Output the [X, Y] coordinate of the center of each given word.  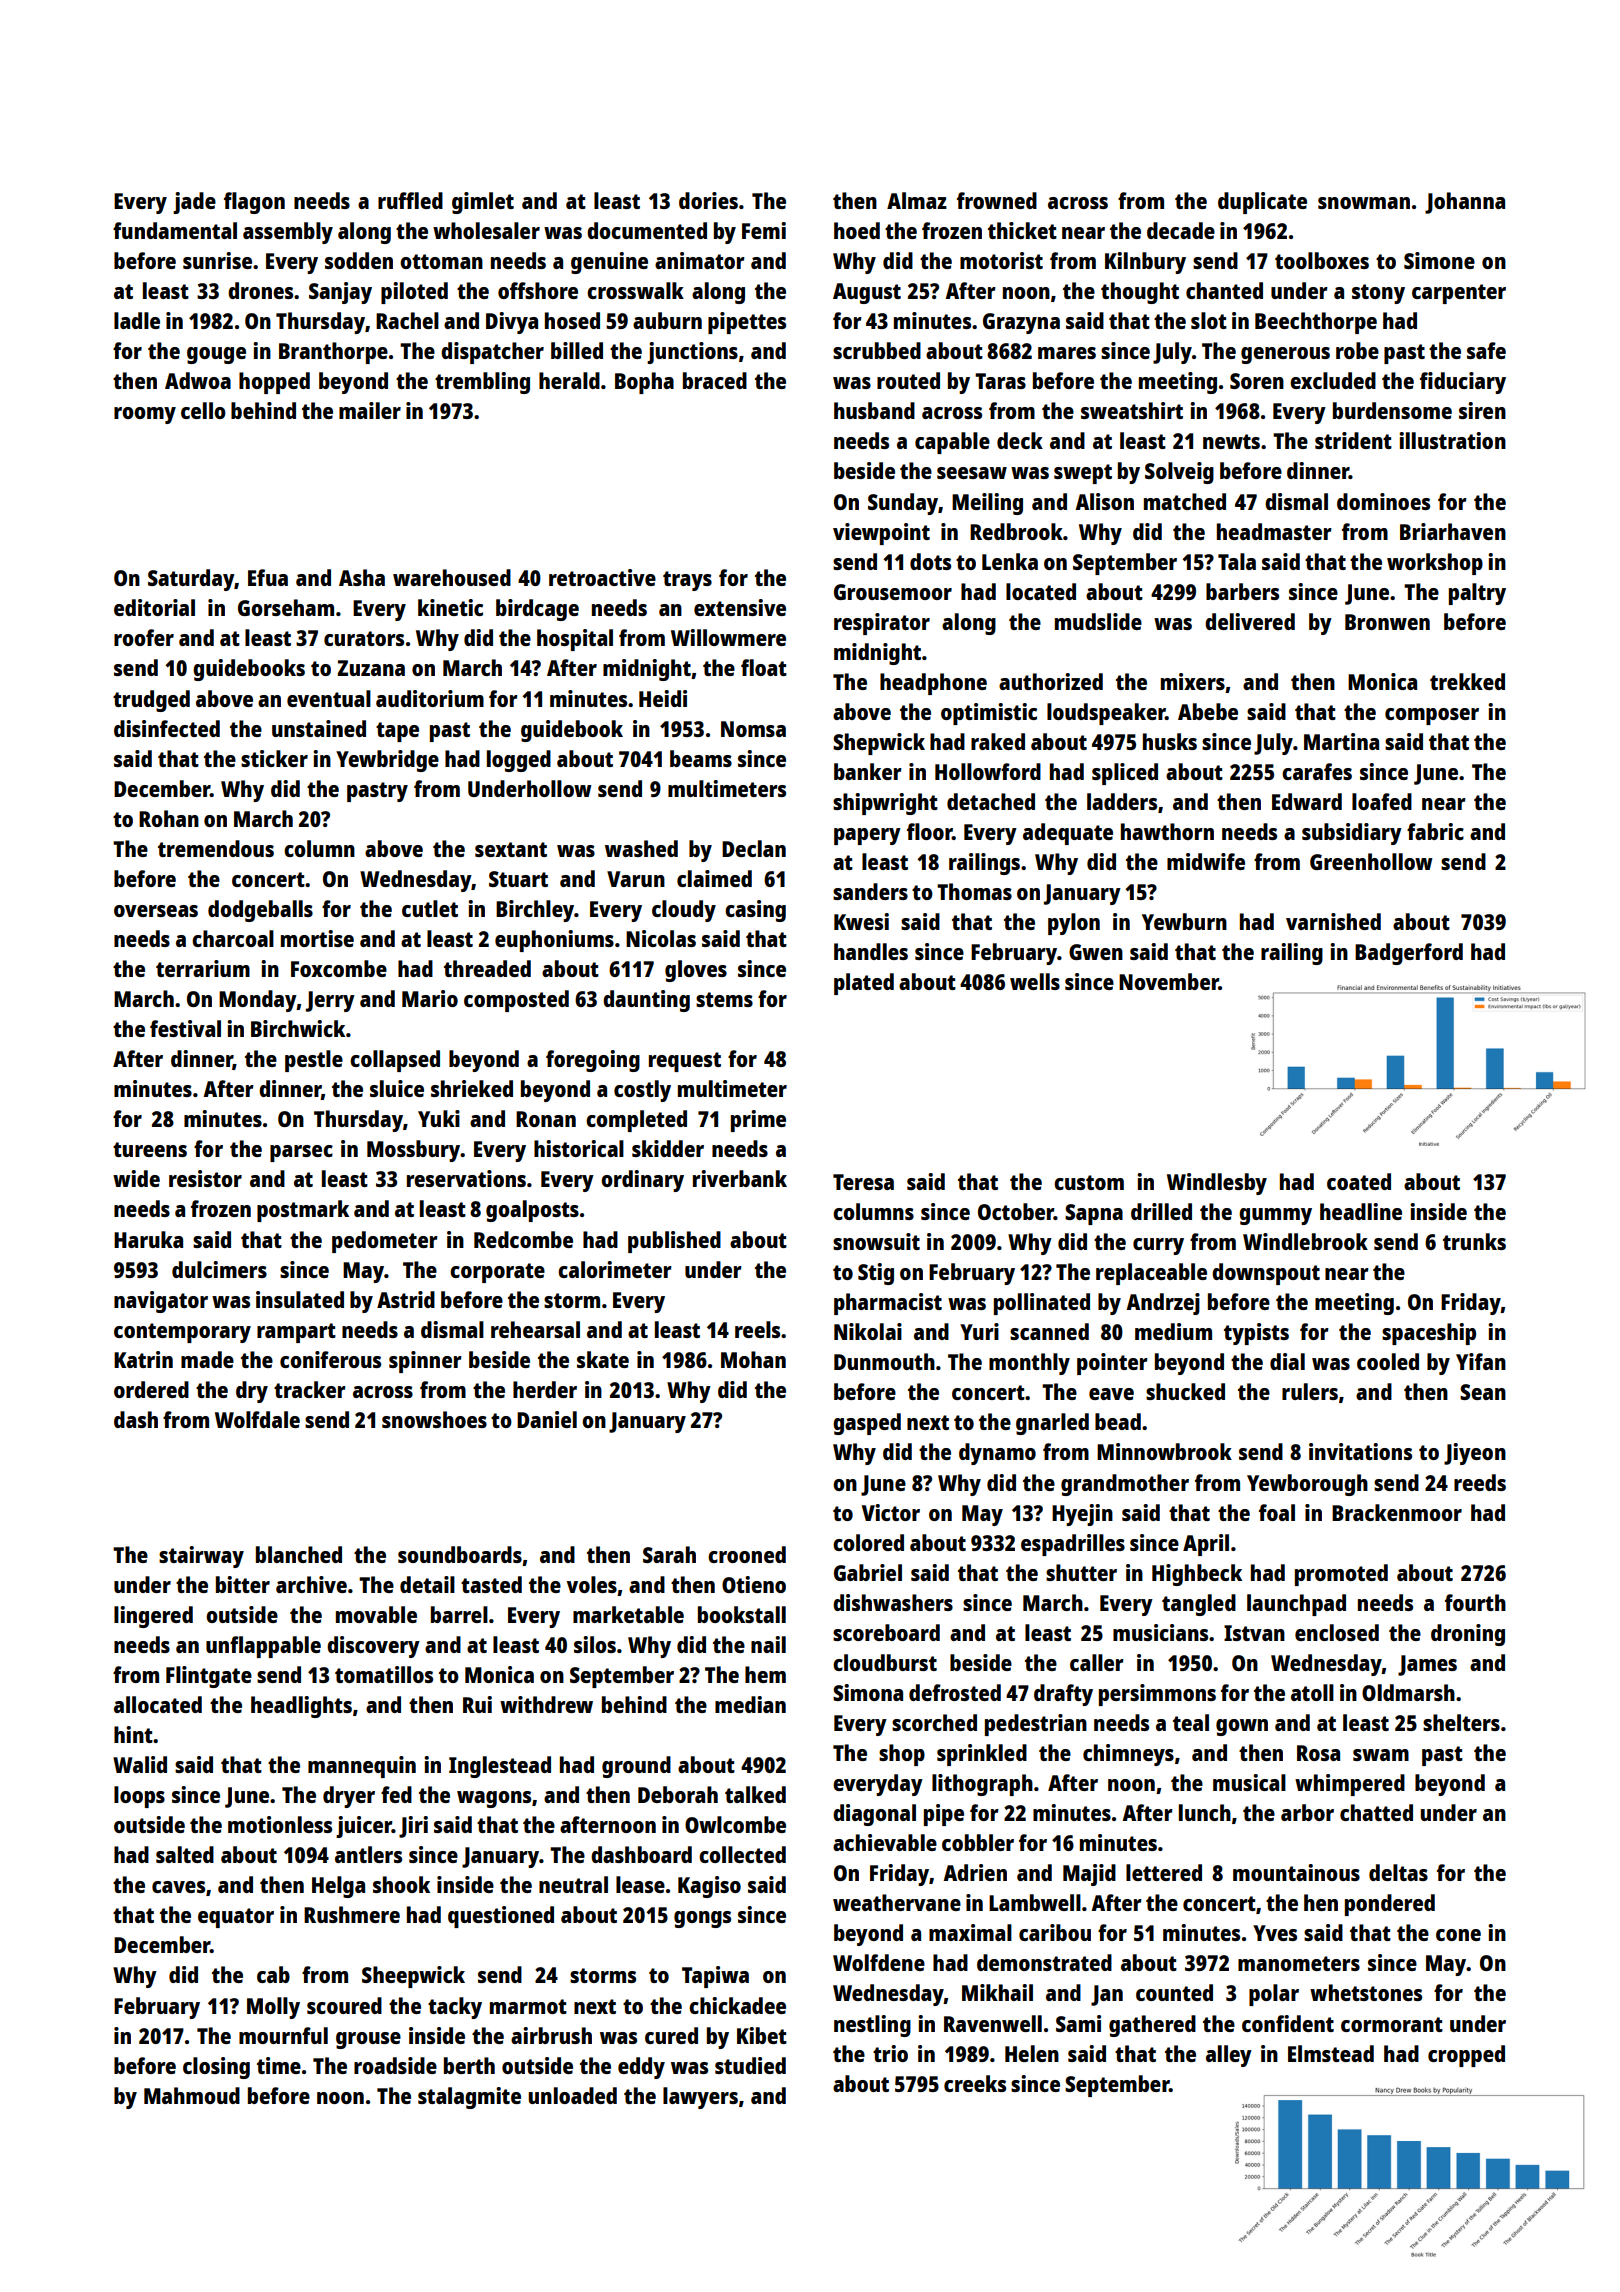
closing [216, 2068]
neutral [573, 1884]
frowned [997, 200]
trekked [1467, 681]
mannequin [362, 1767]
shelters [1461, 1722]
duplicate [1262, 203]
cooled [1388, 1361]
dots [930, 561]
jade [194, 203]
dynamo [997, 1454]
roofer [144, 637]
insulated [300, 1299]
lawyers [700, 2098]
